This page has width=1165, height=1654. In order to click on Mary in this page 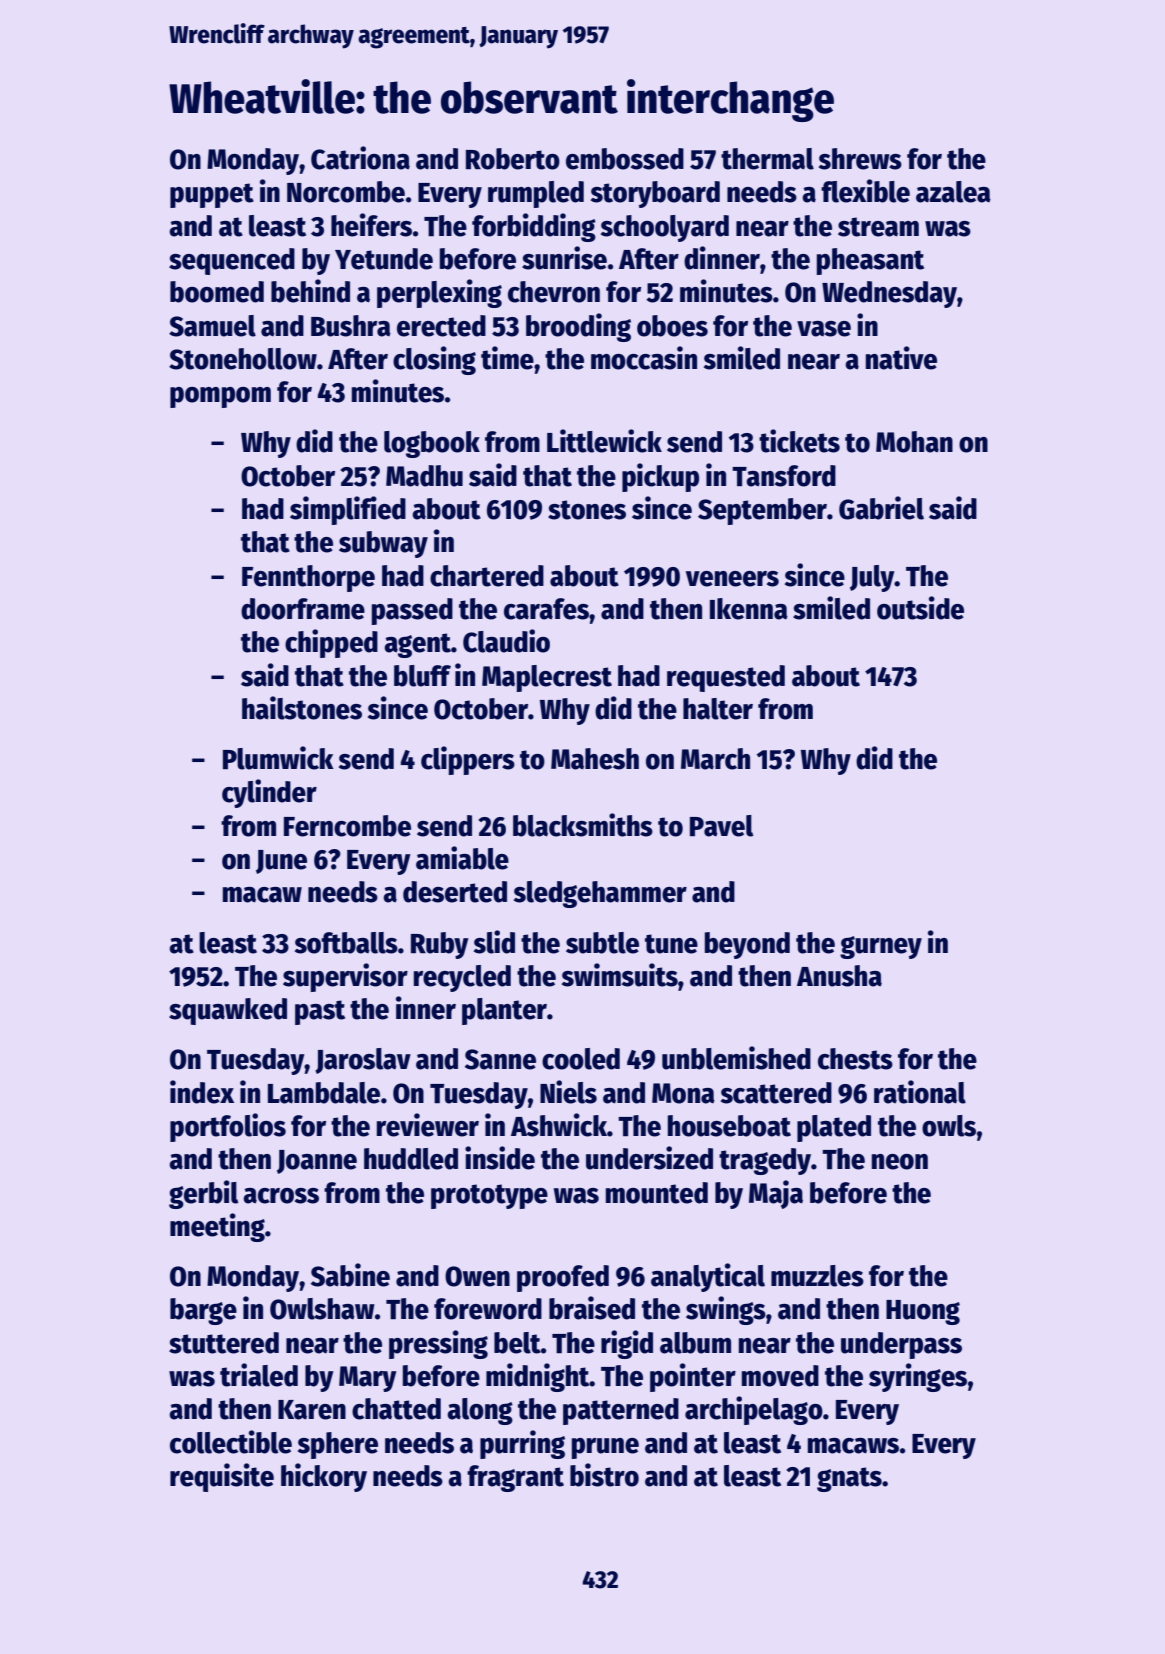, I will do `click(368, 1379)`.
